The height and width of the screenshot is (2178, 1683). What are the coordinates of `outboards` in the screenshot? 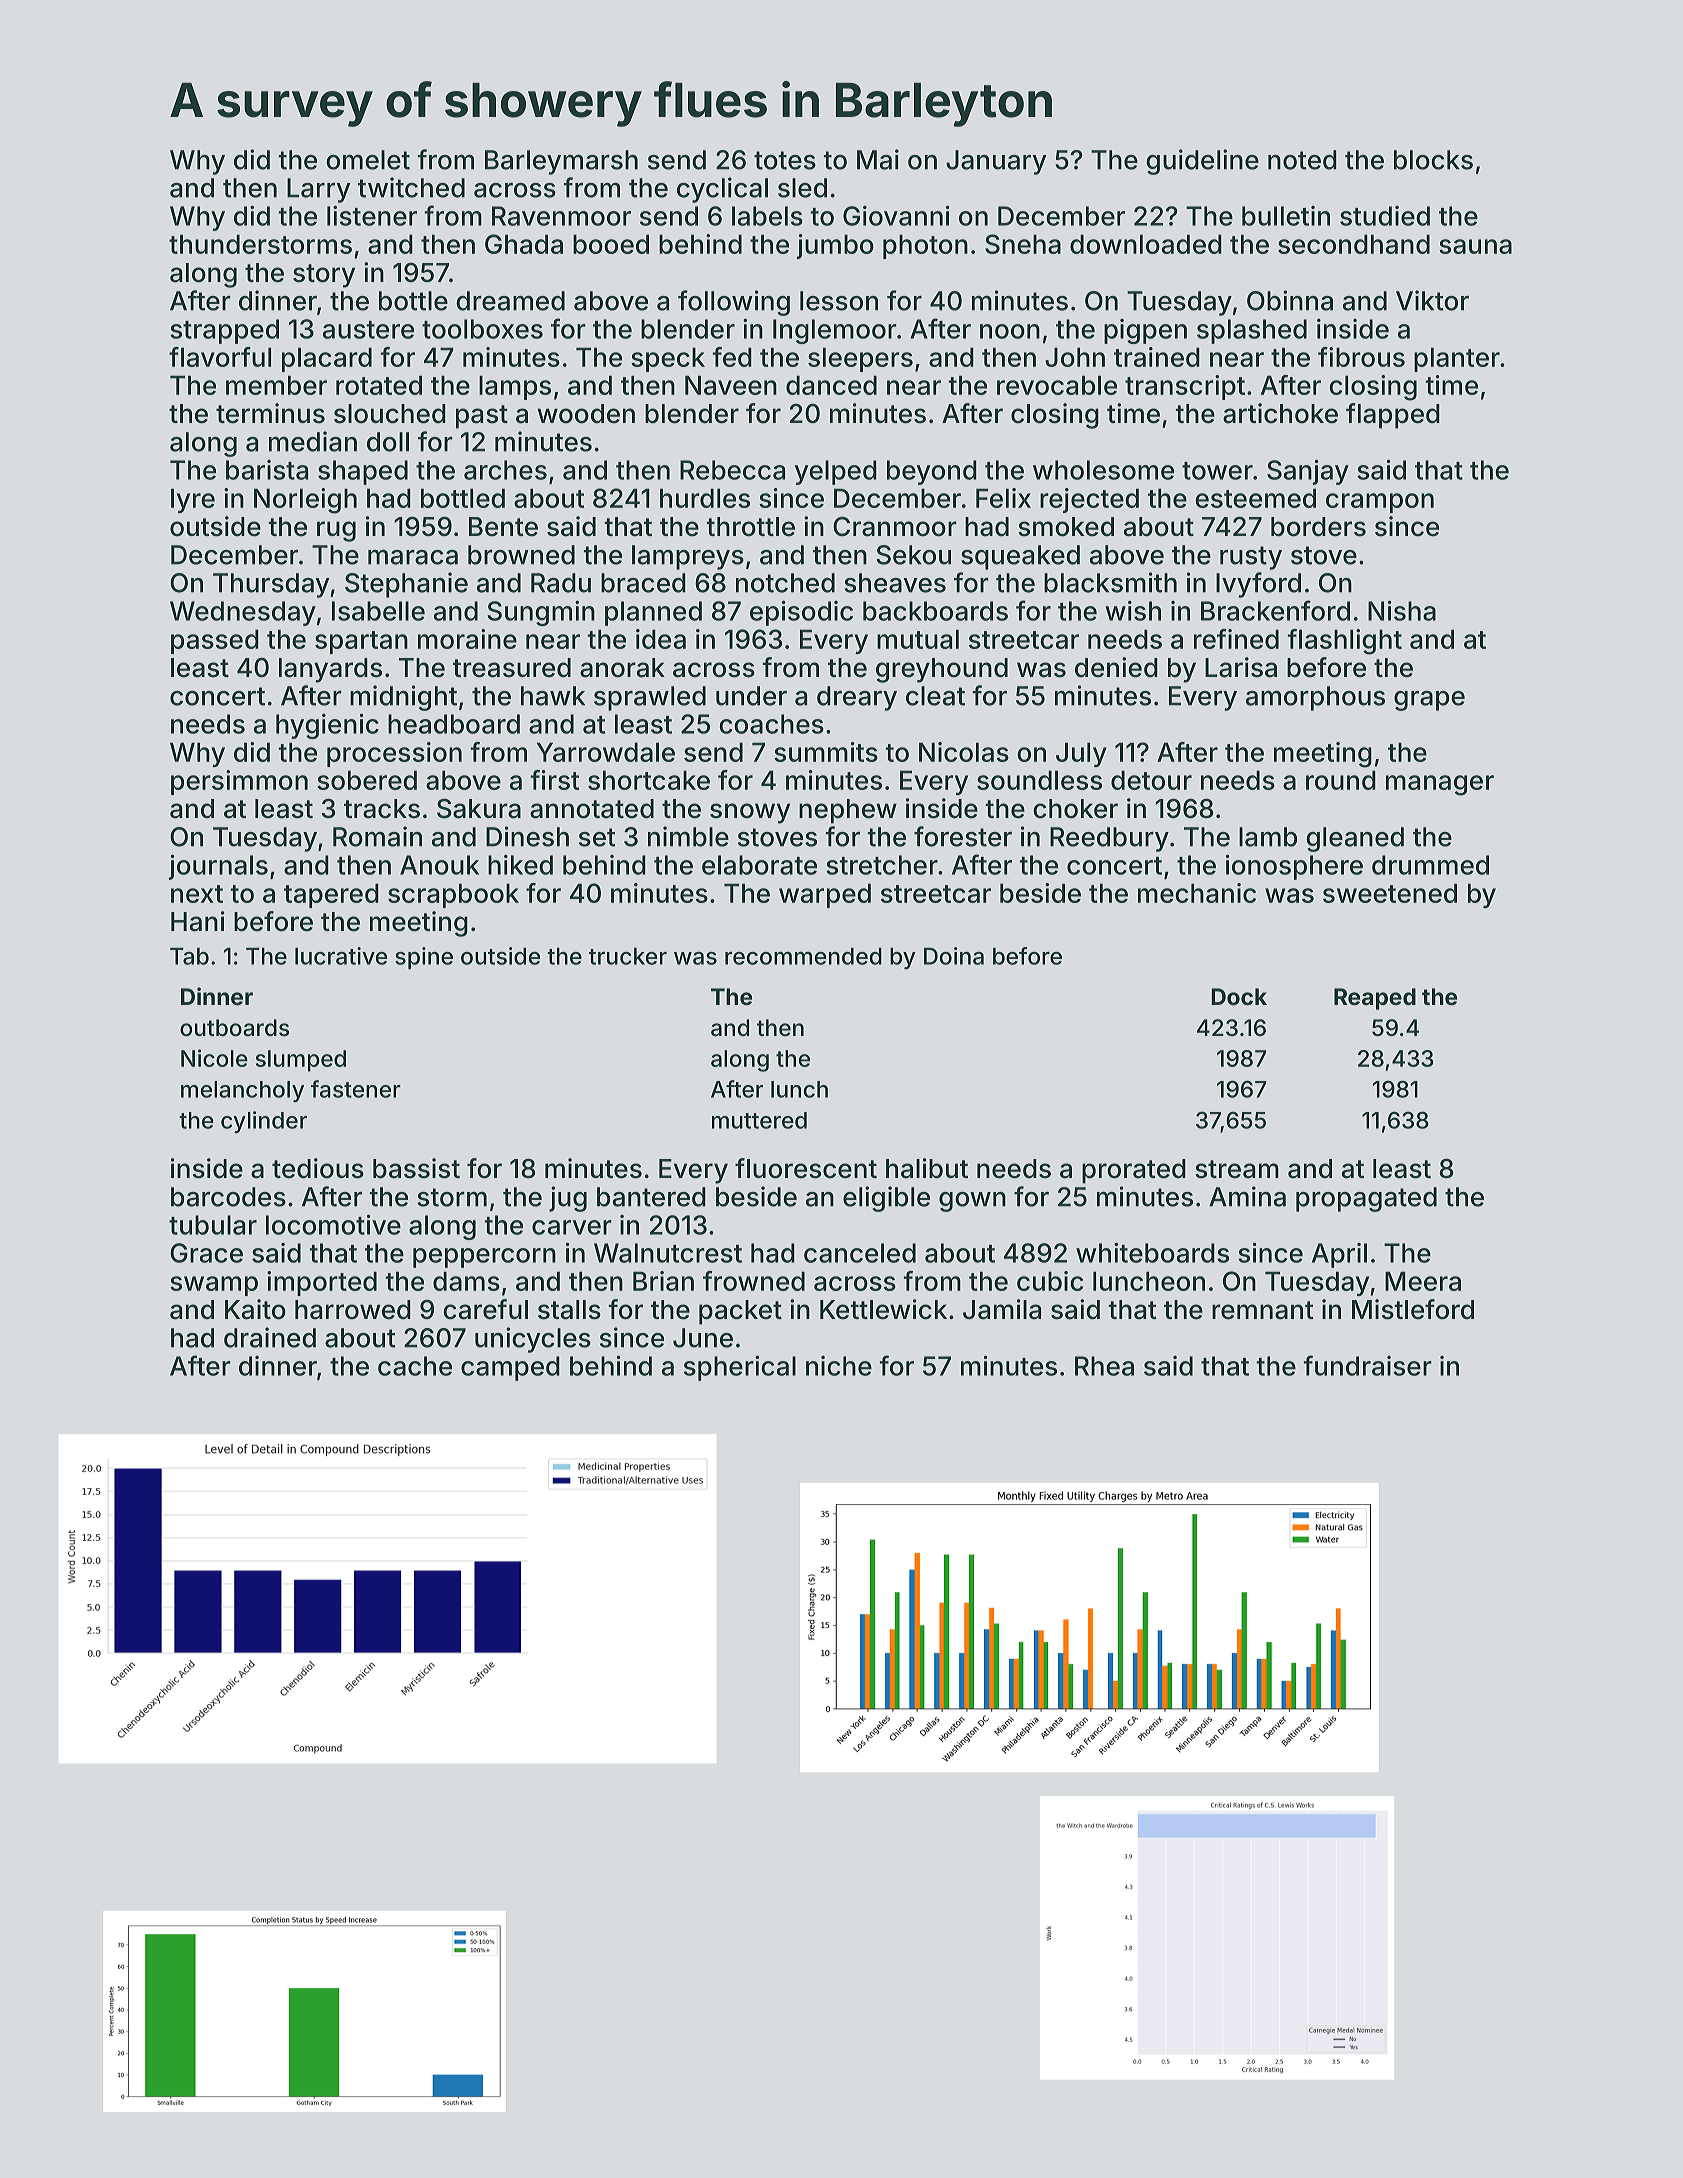 It's located at (234, 1028).
